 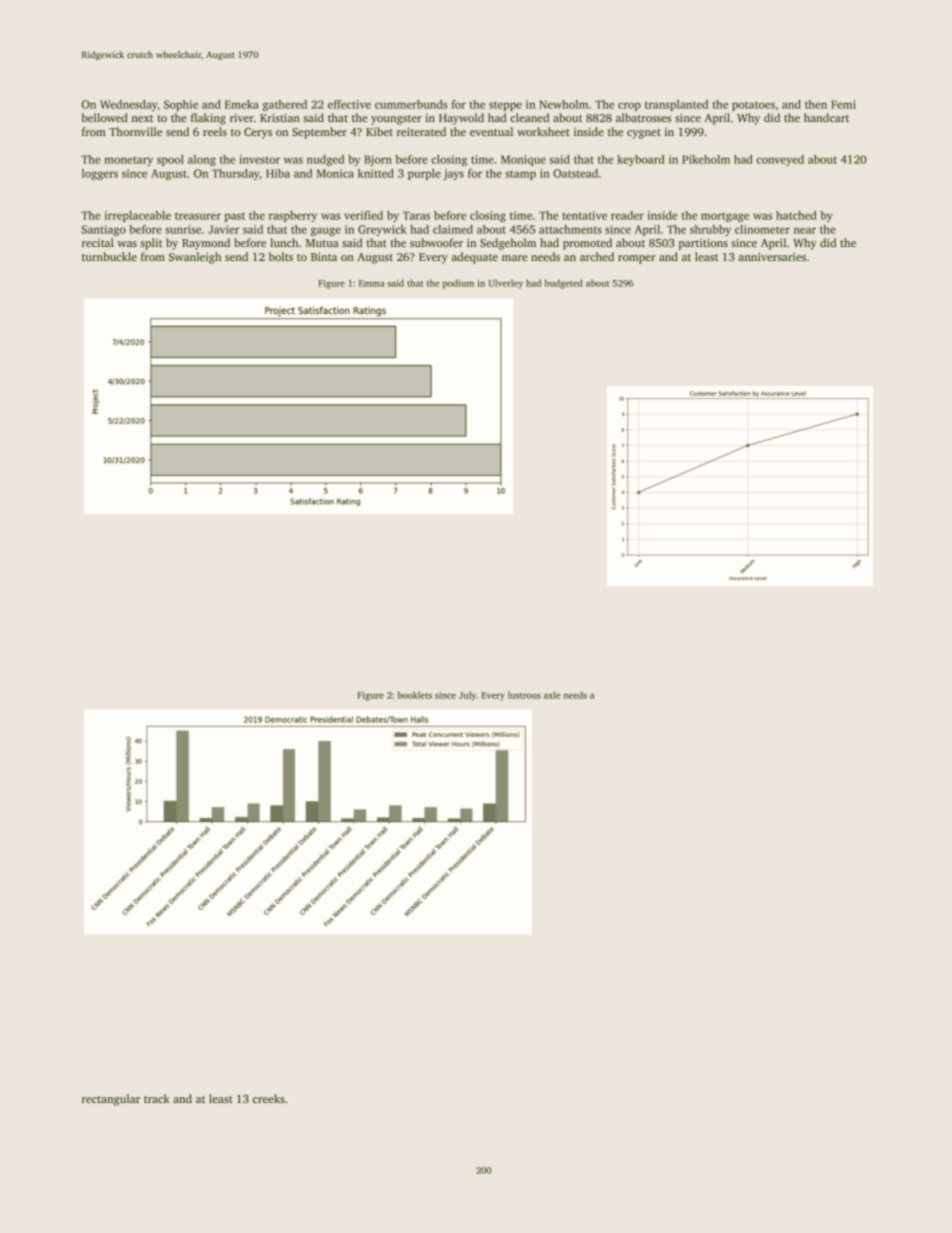 I want to click on effective, so click(x=349, y=104).
